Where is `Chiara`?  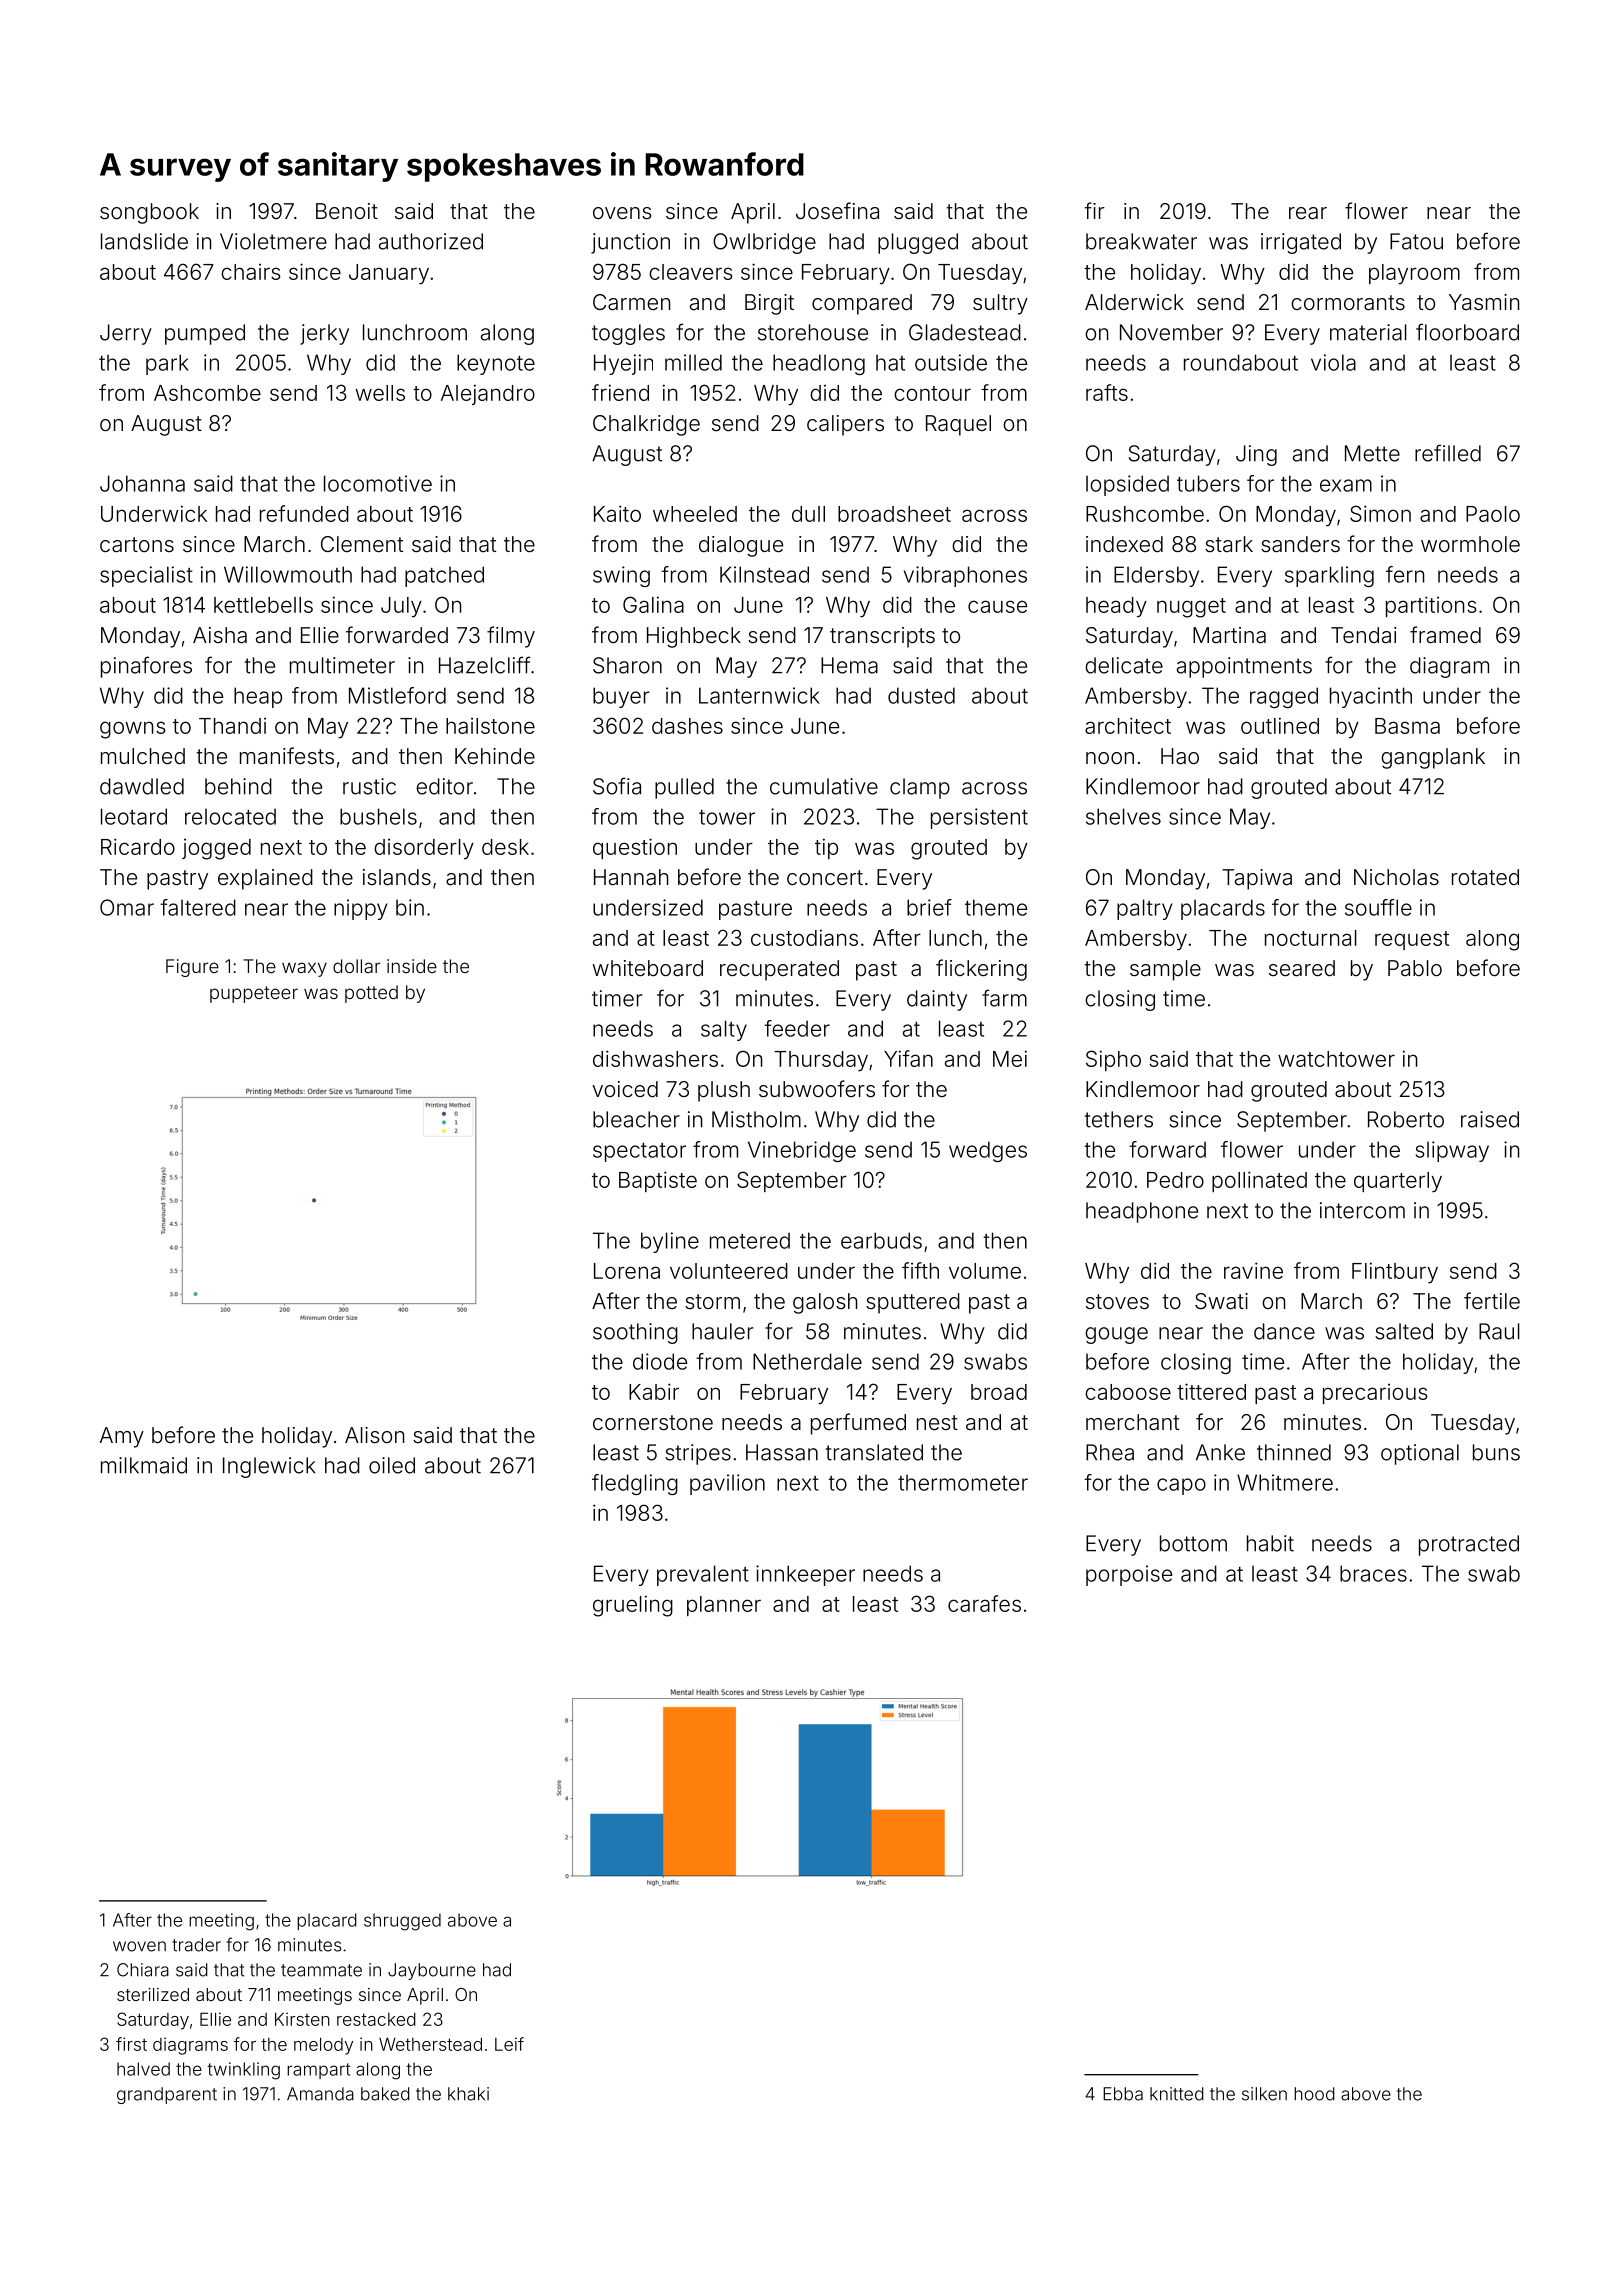
Chiara is located at coordinates (143, 1970).
